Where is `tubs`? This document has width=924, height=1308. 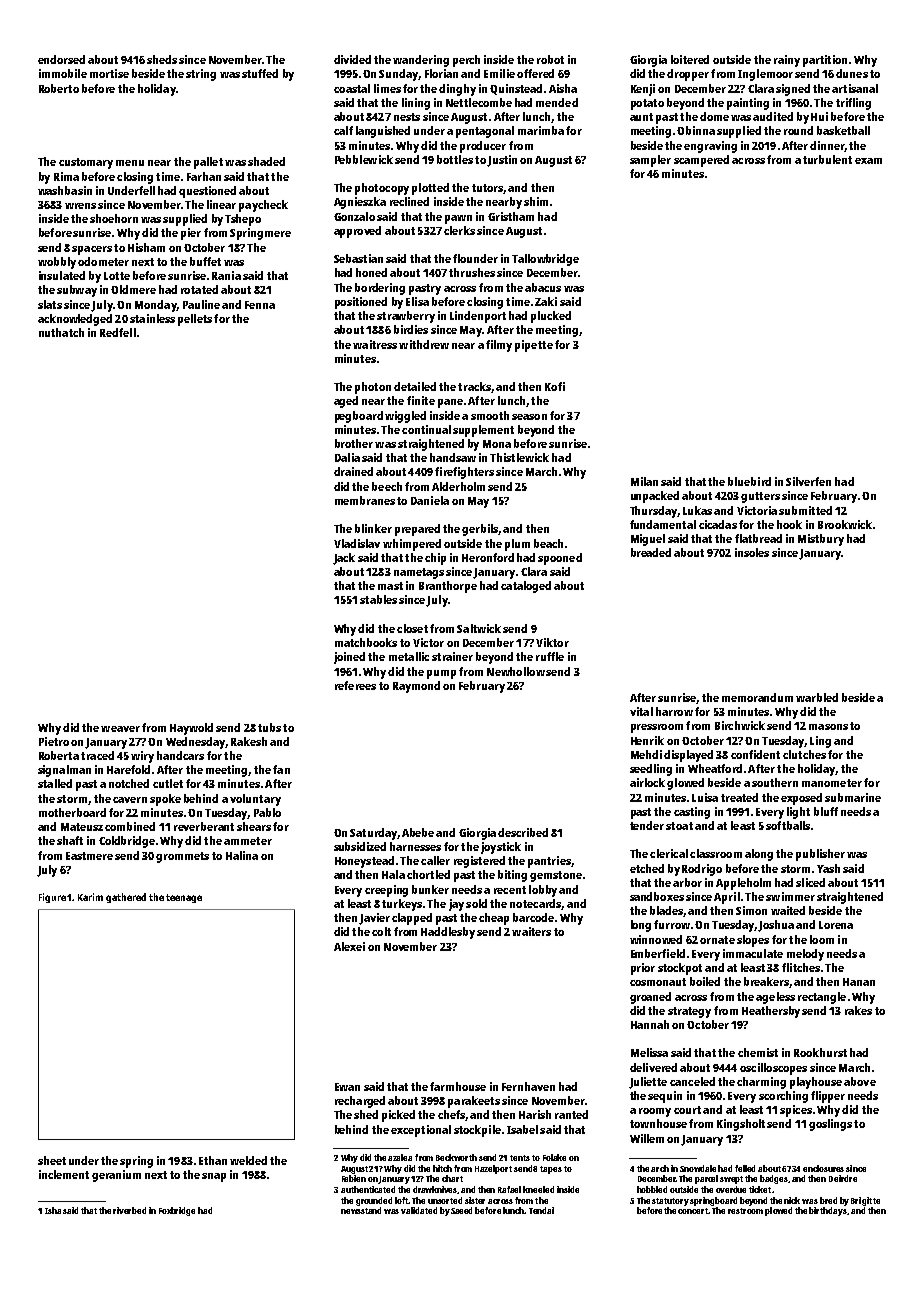 tubs is located at coordinates (269, 727).
